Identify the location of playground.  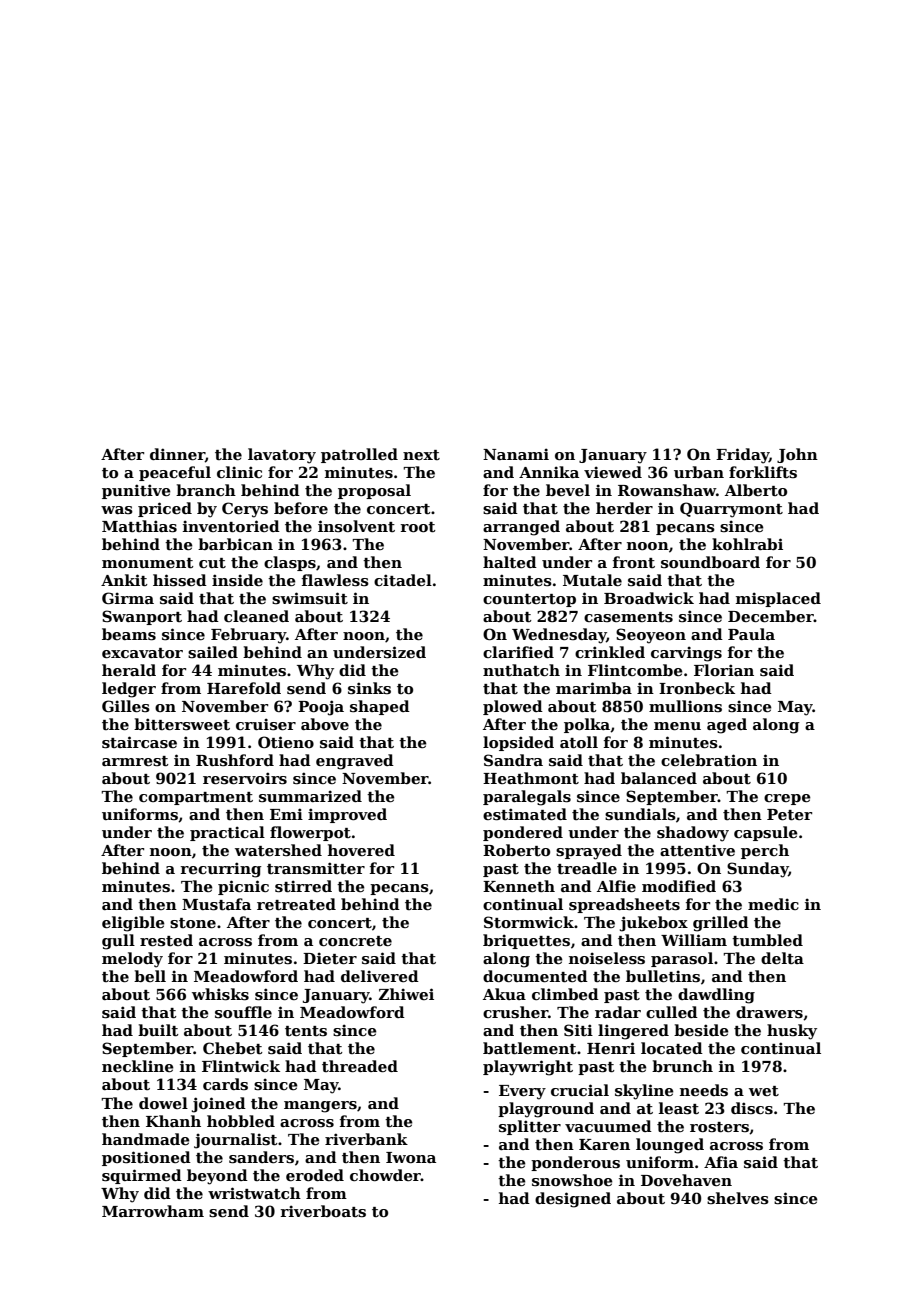
(546, 1110).
